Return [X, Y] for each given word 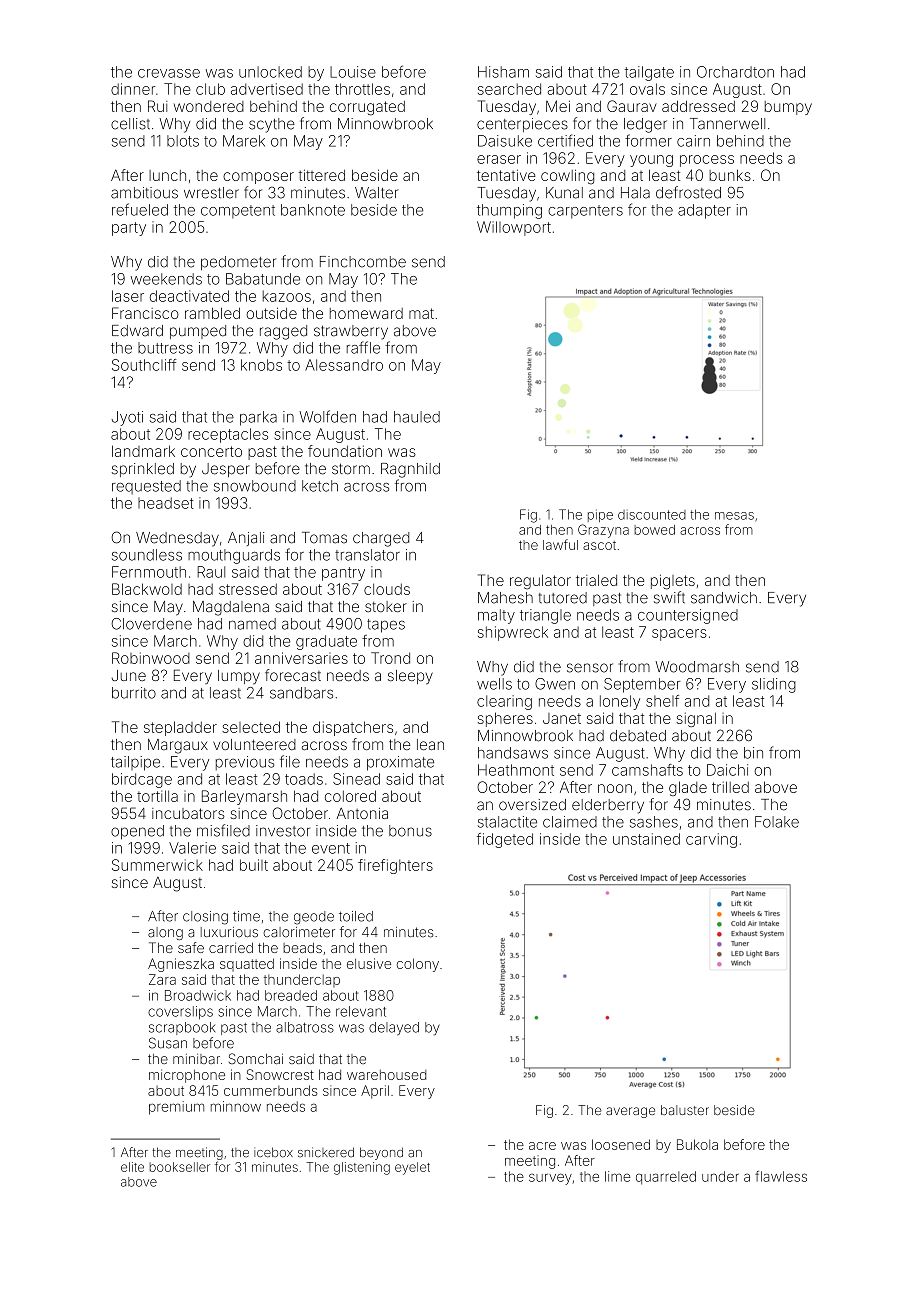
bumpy [788, 108]
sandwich [724, 598]
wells [494, 684]
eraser [499, 159]
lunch [167, 175]
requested [146, 487]
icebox [273, 1152]
